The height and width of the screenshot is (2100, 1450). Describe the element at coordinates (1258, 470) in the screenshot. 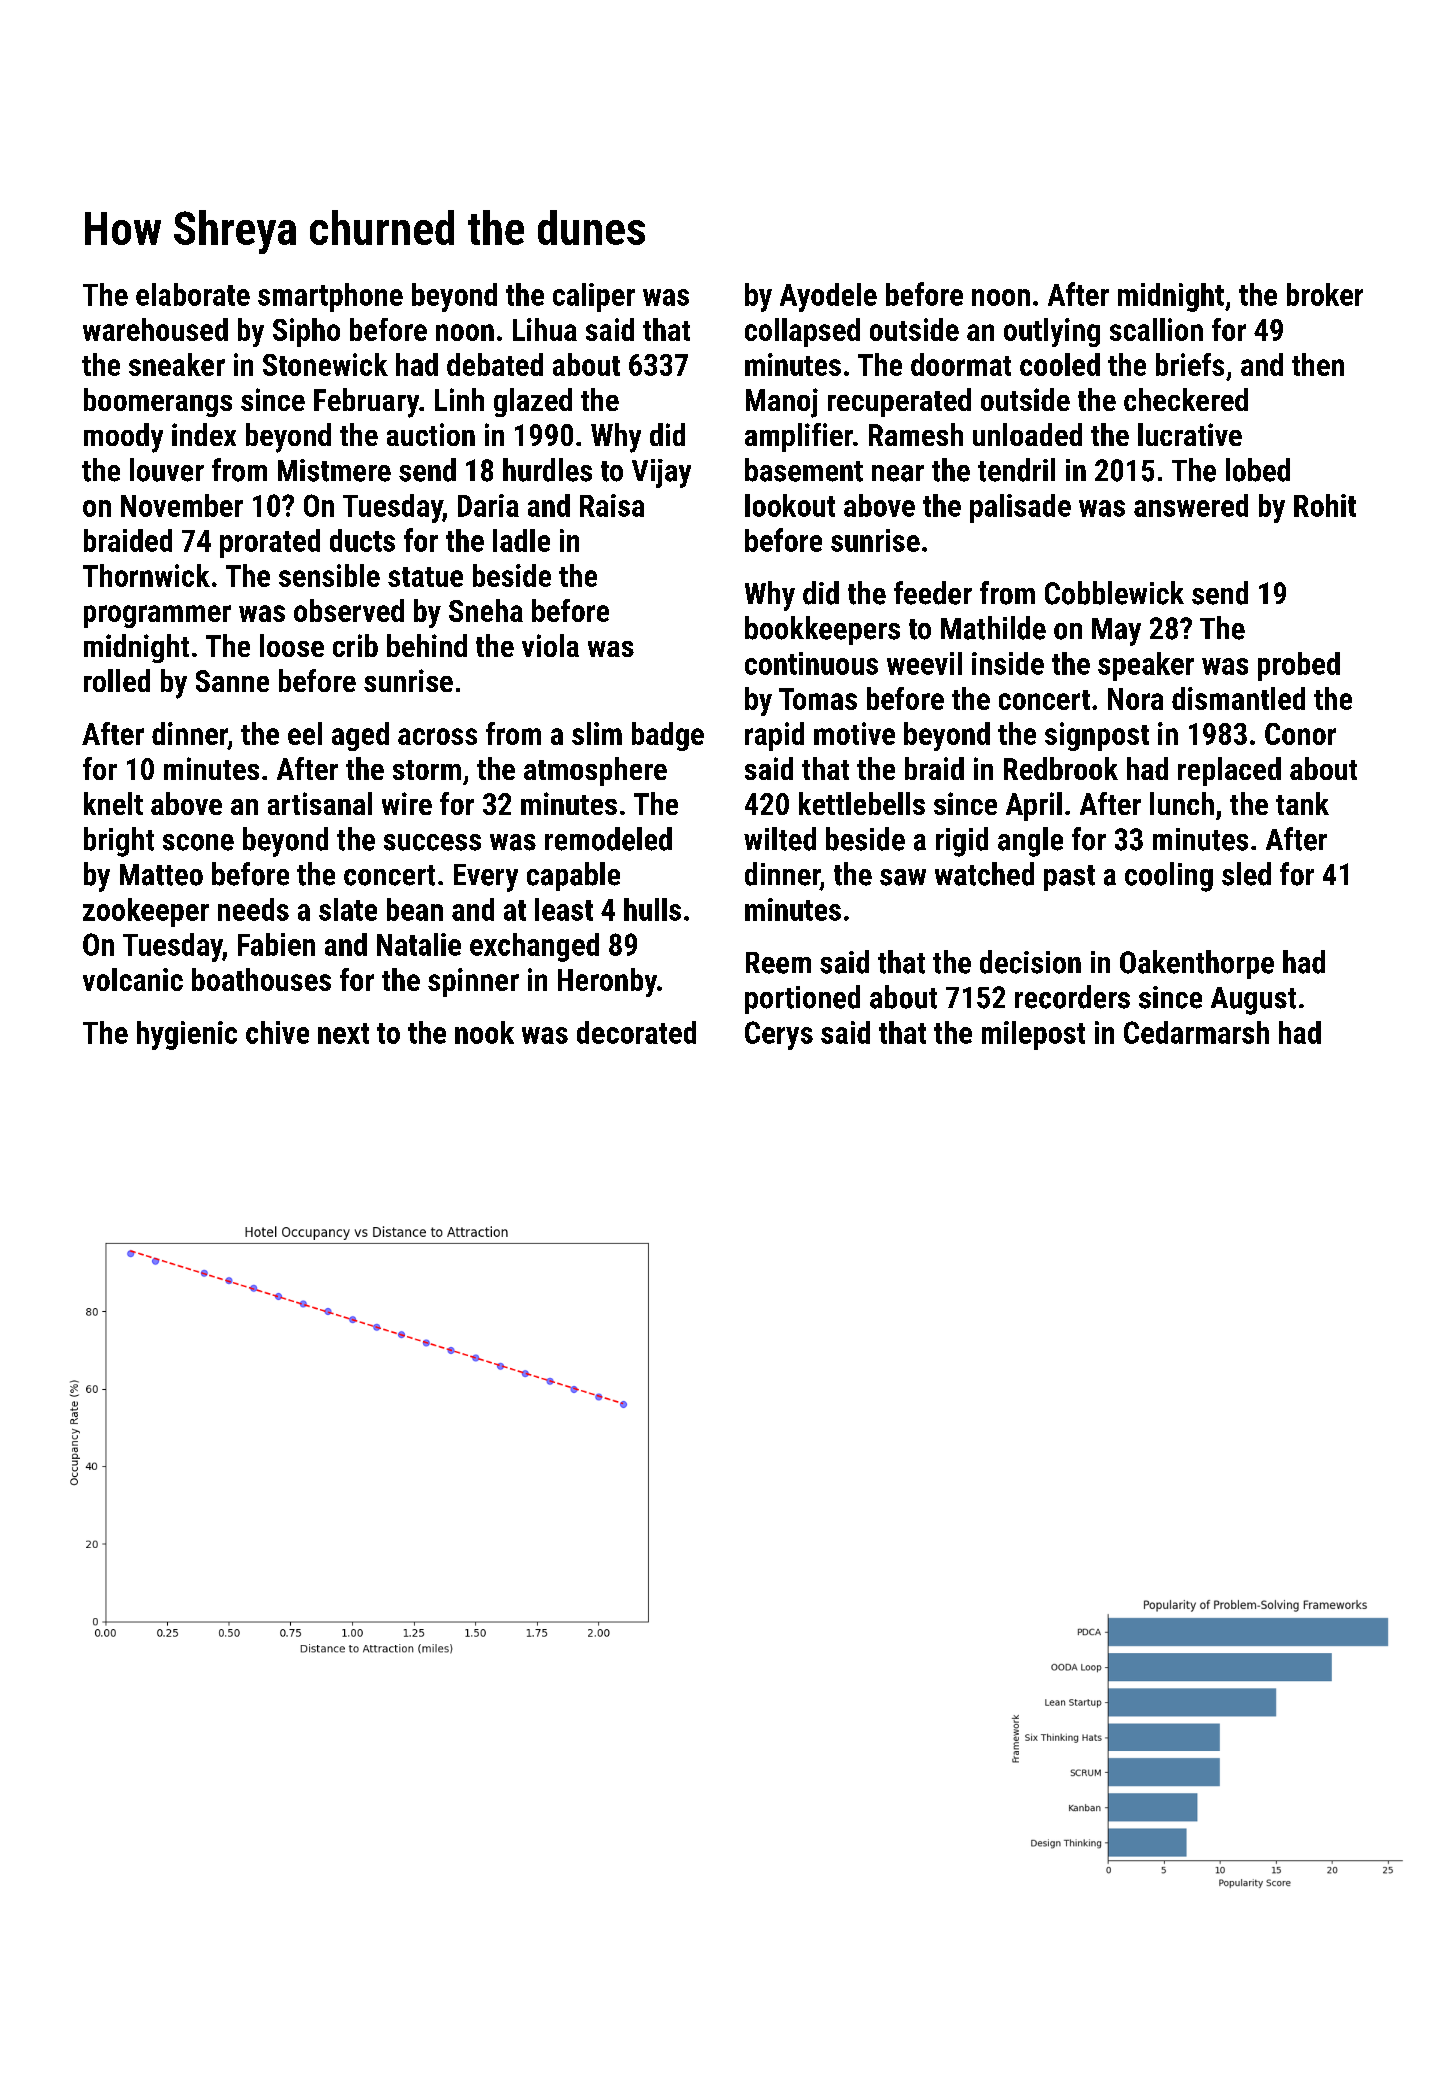

I see `lobed` at that location.
